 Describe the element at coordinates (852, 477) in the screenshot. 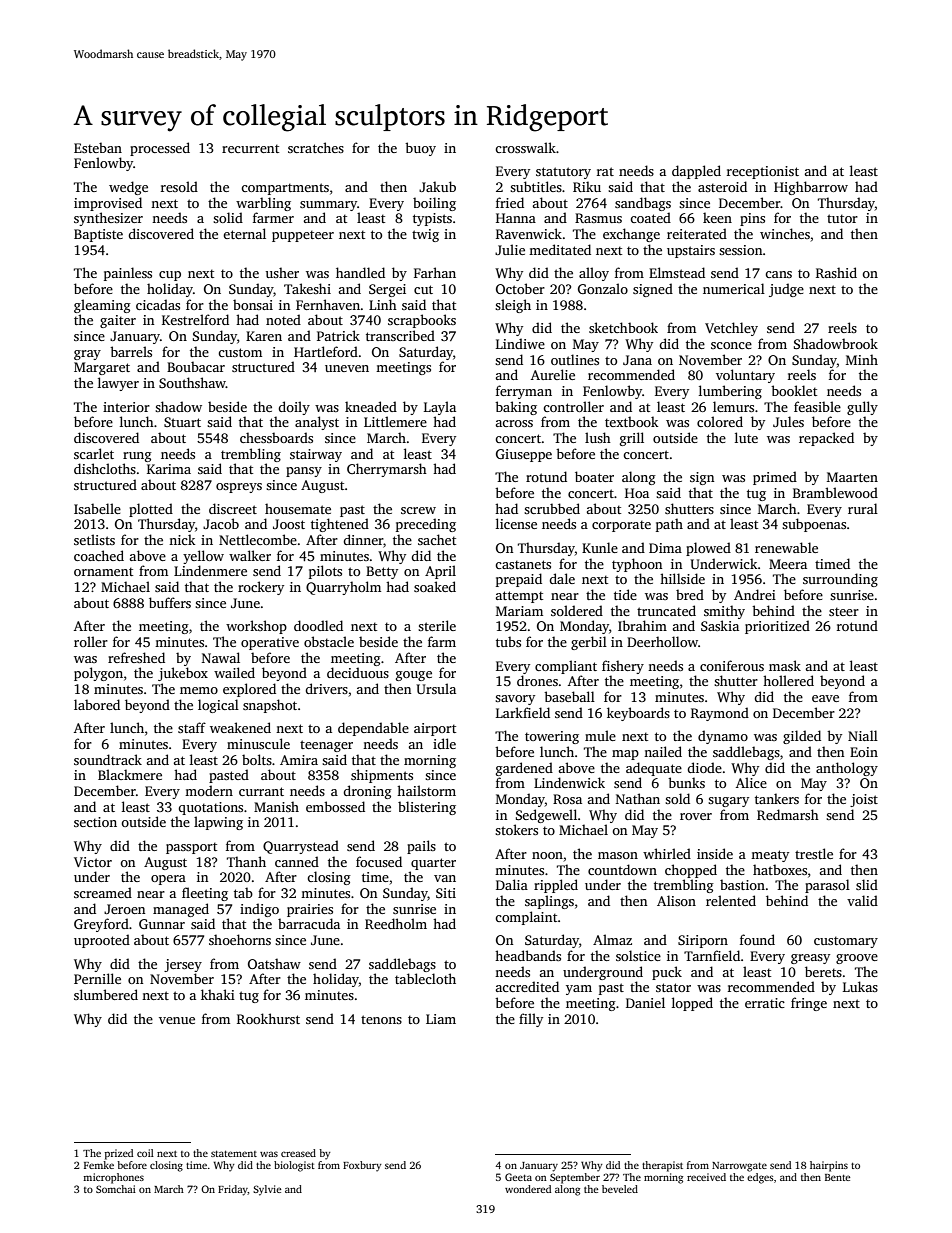

I see `Maarten` at that location.
